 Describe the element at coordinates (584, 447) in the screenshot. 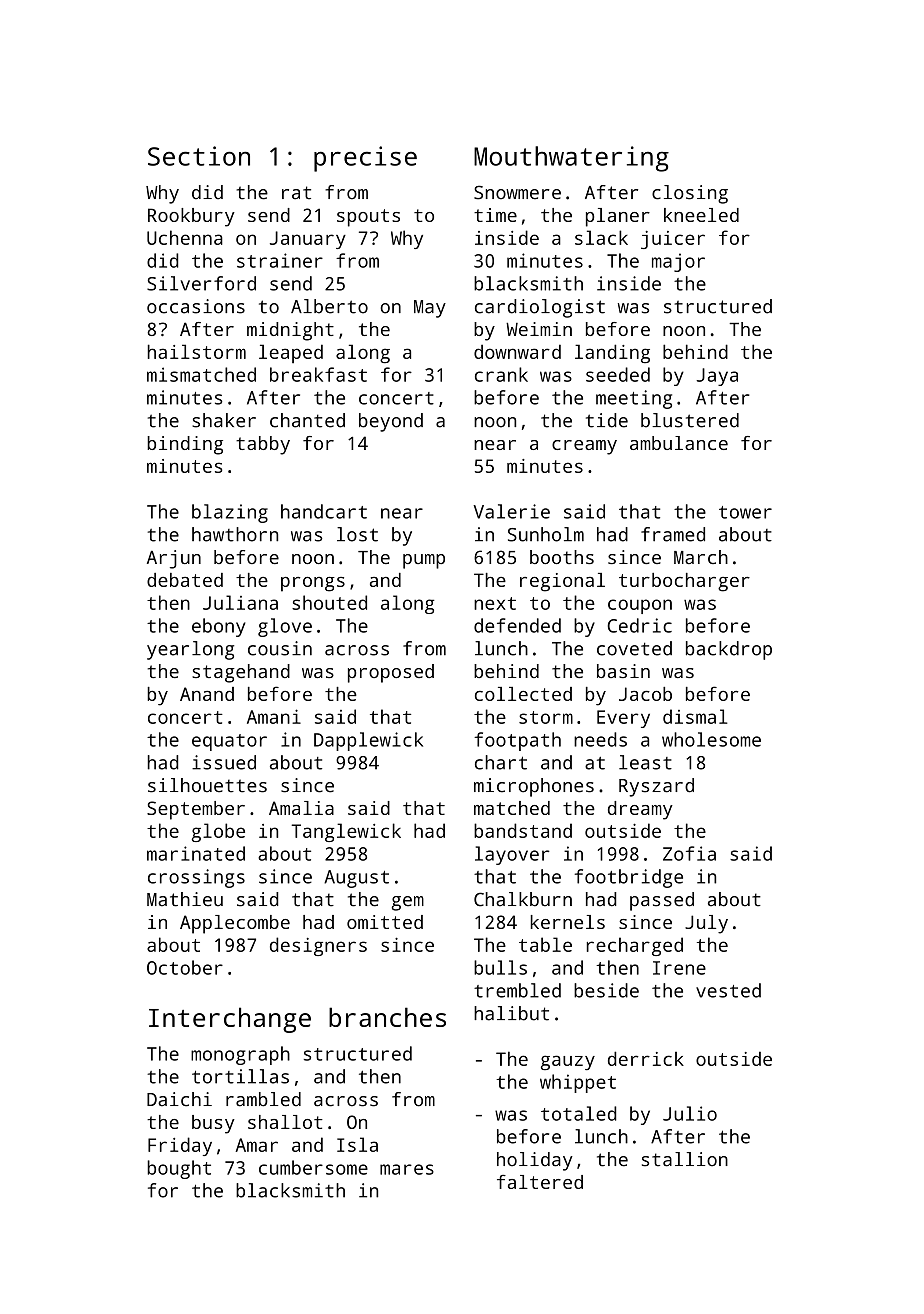

I see `creamy` at that location.
